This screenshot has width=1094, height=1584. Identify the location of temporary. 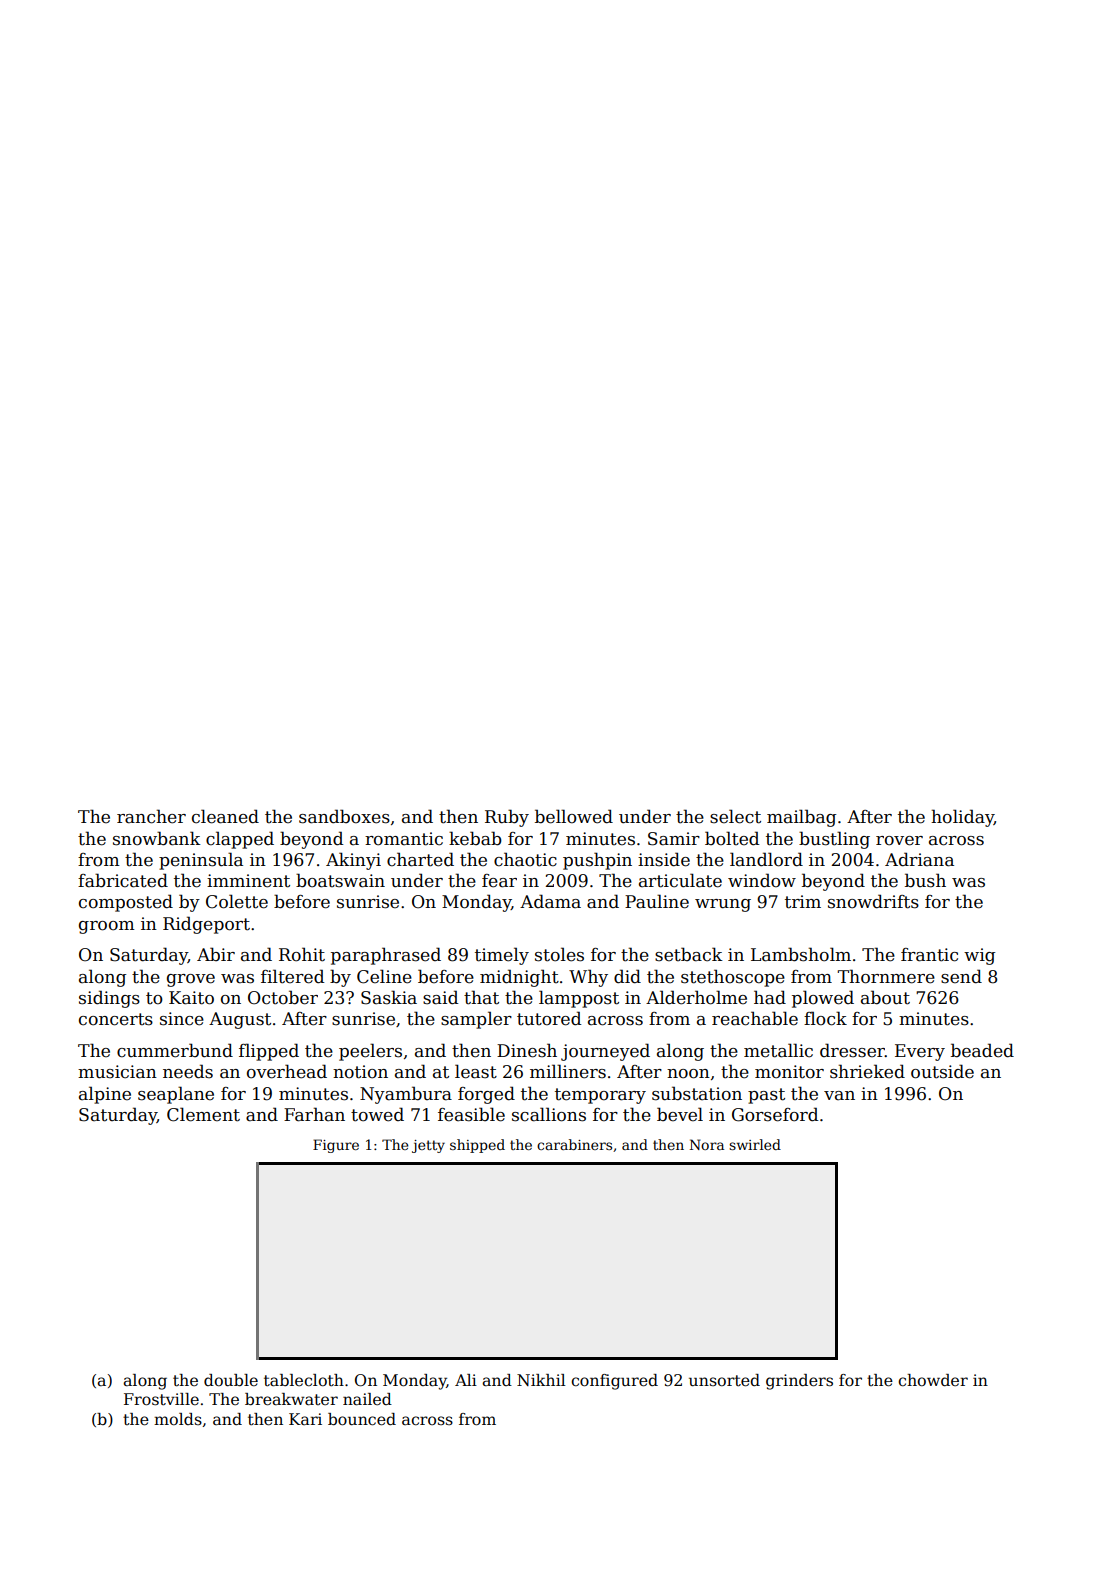
(600, 1096).
